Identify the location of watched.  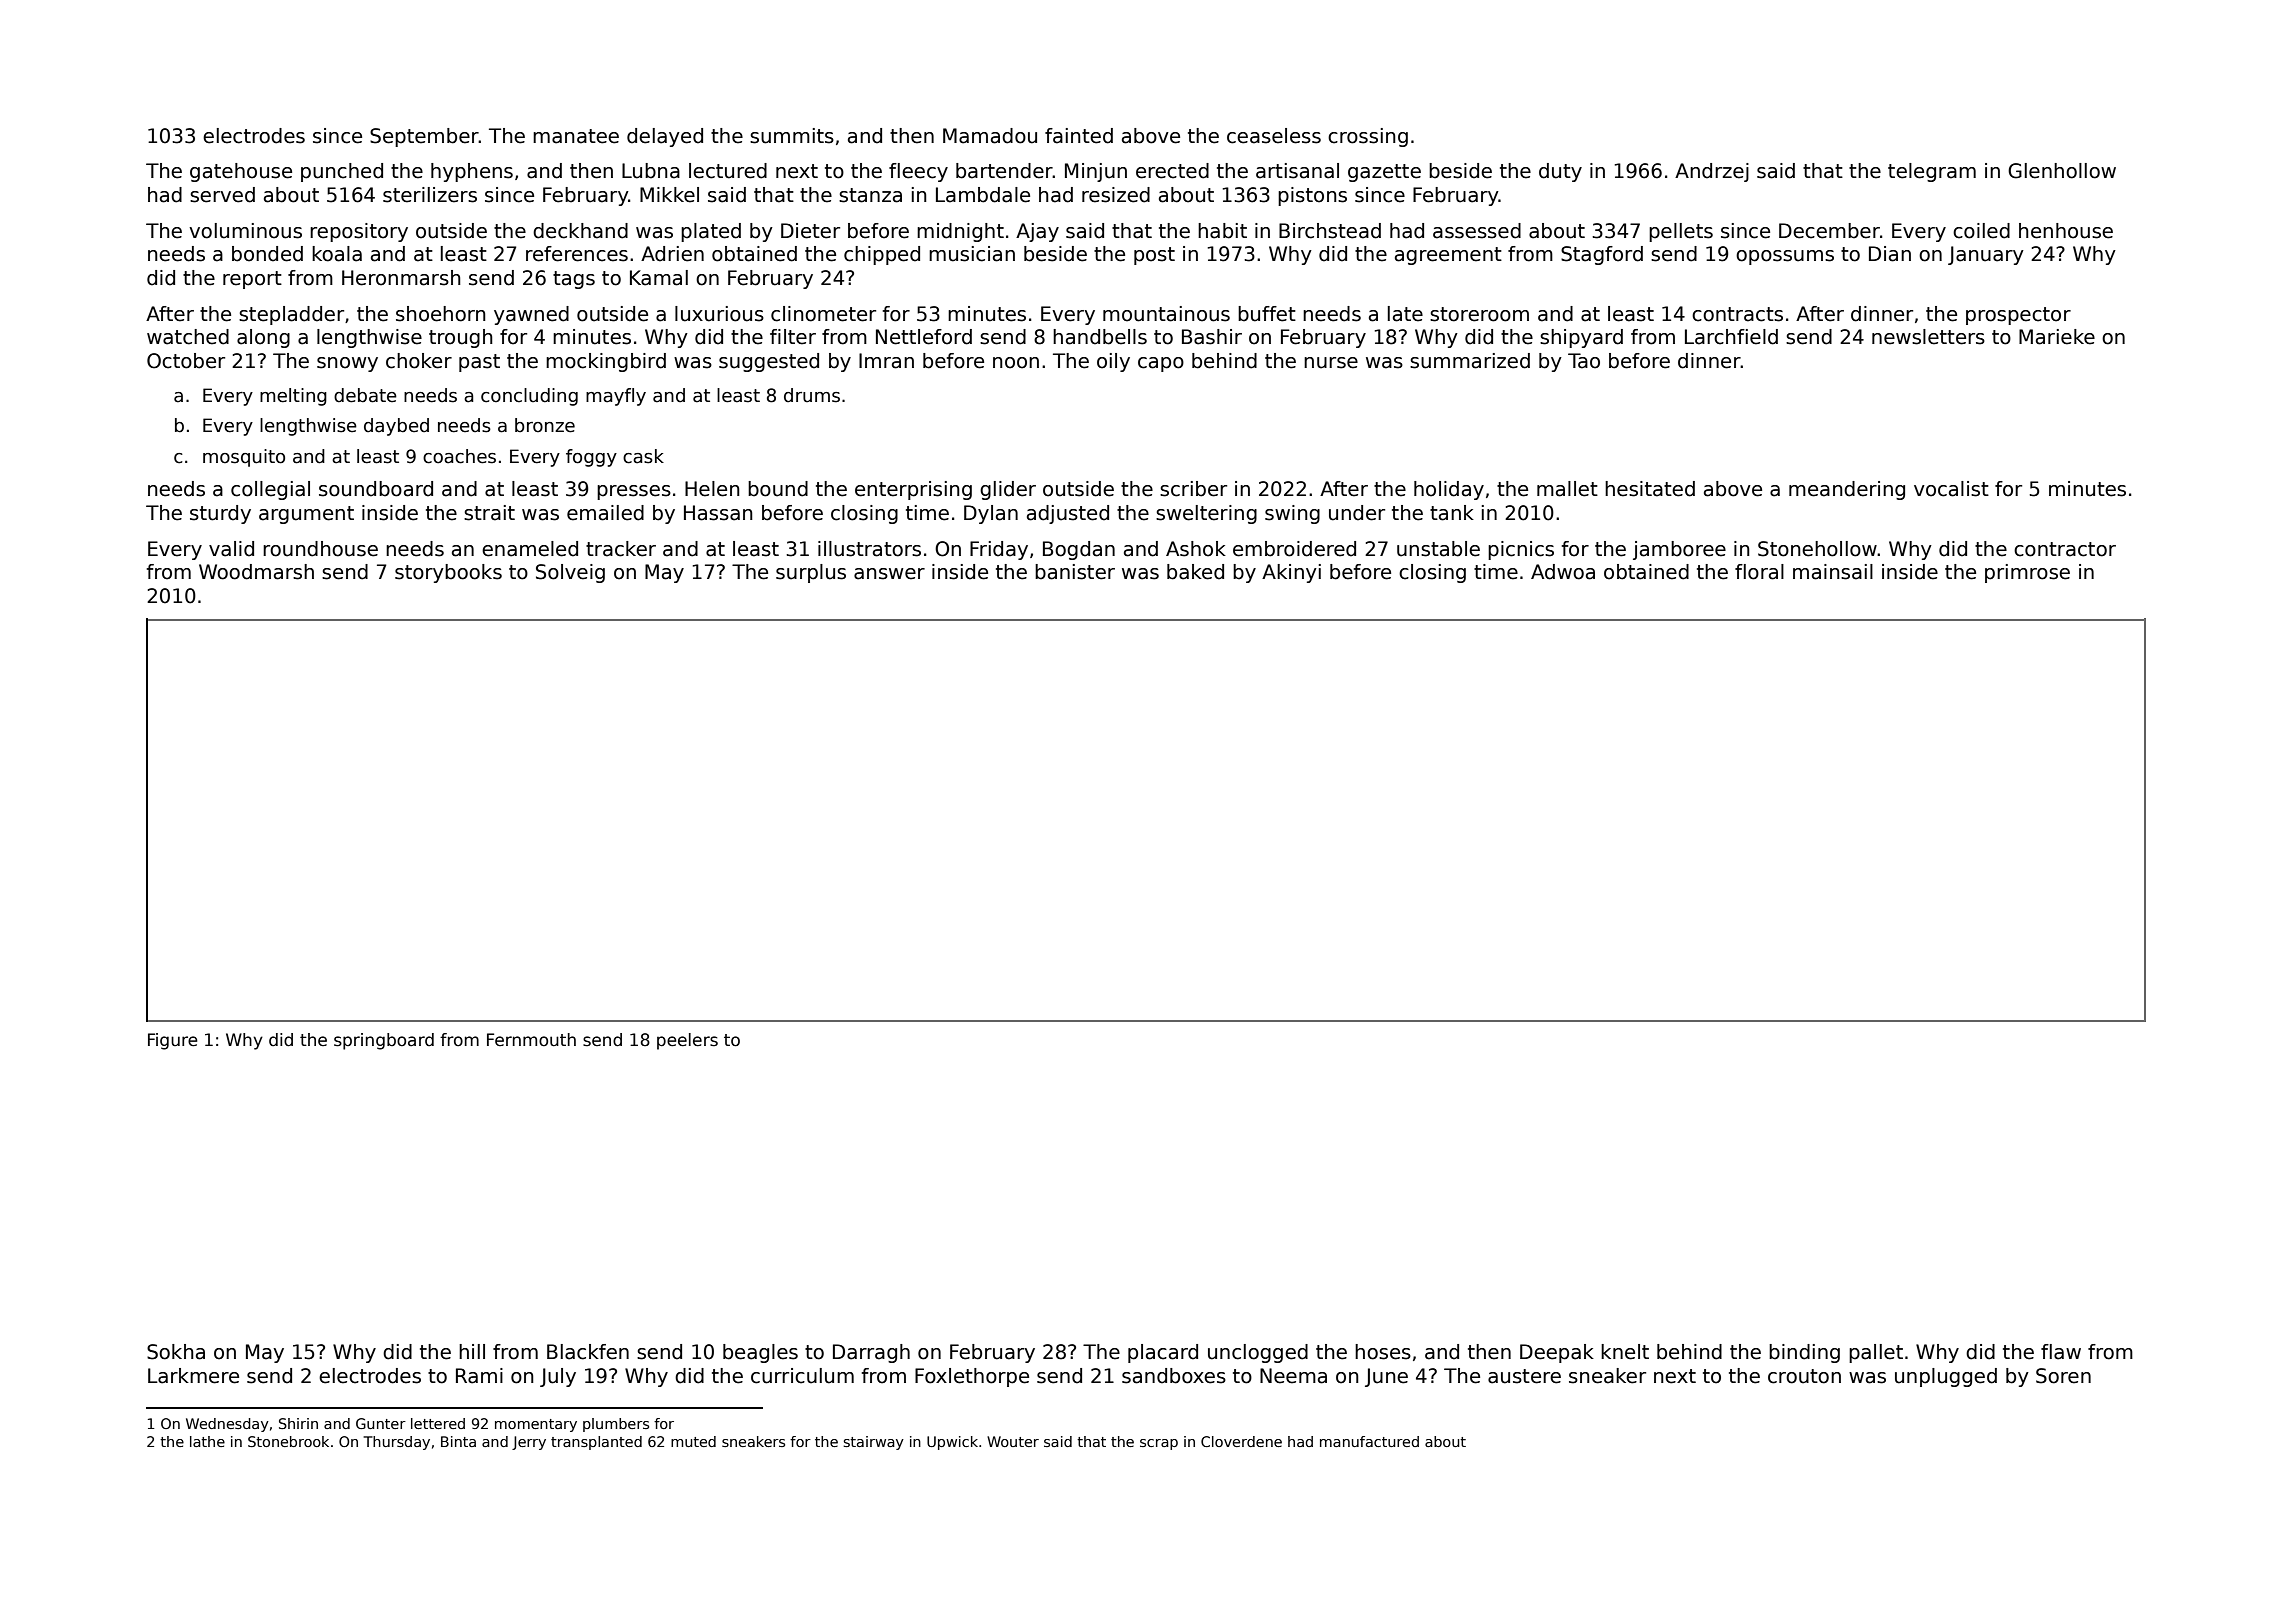
(188, 337).
